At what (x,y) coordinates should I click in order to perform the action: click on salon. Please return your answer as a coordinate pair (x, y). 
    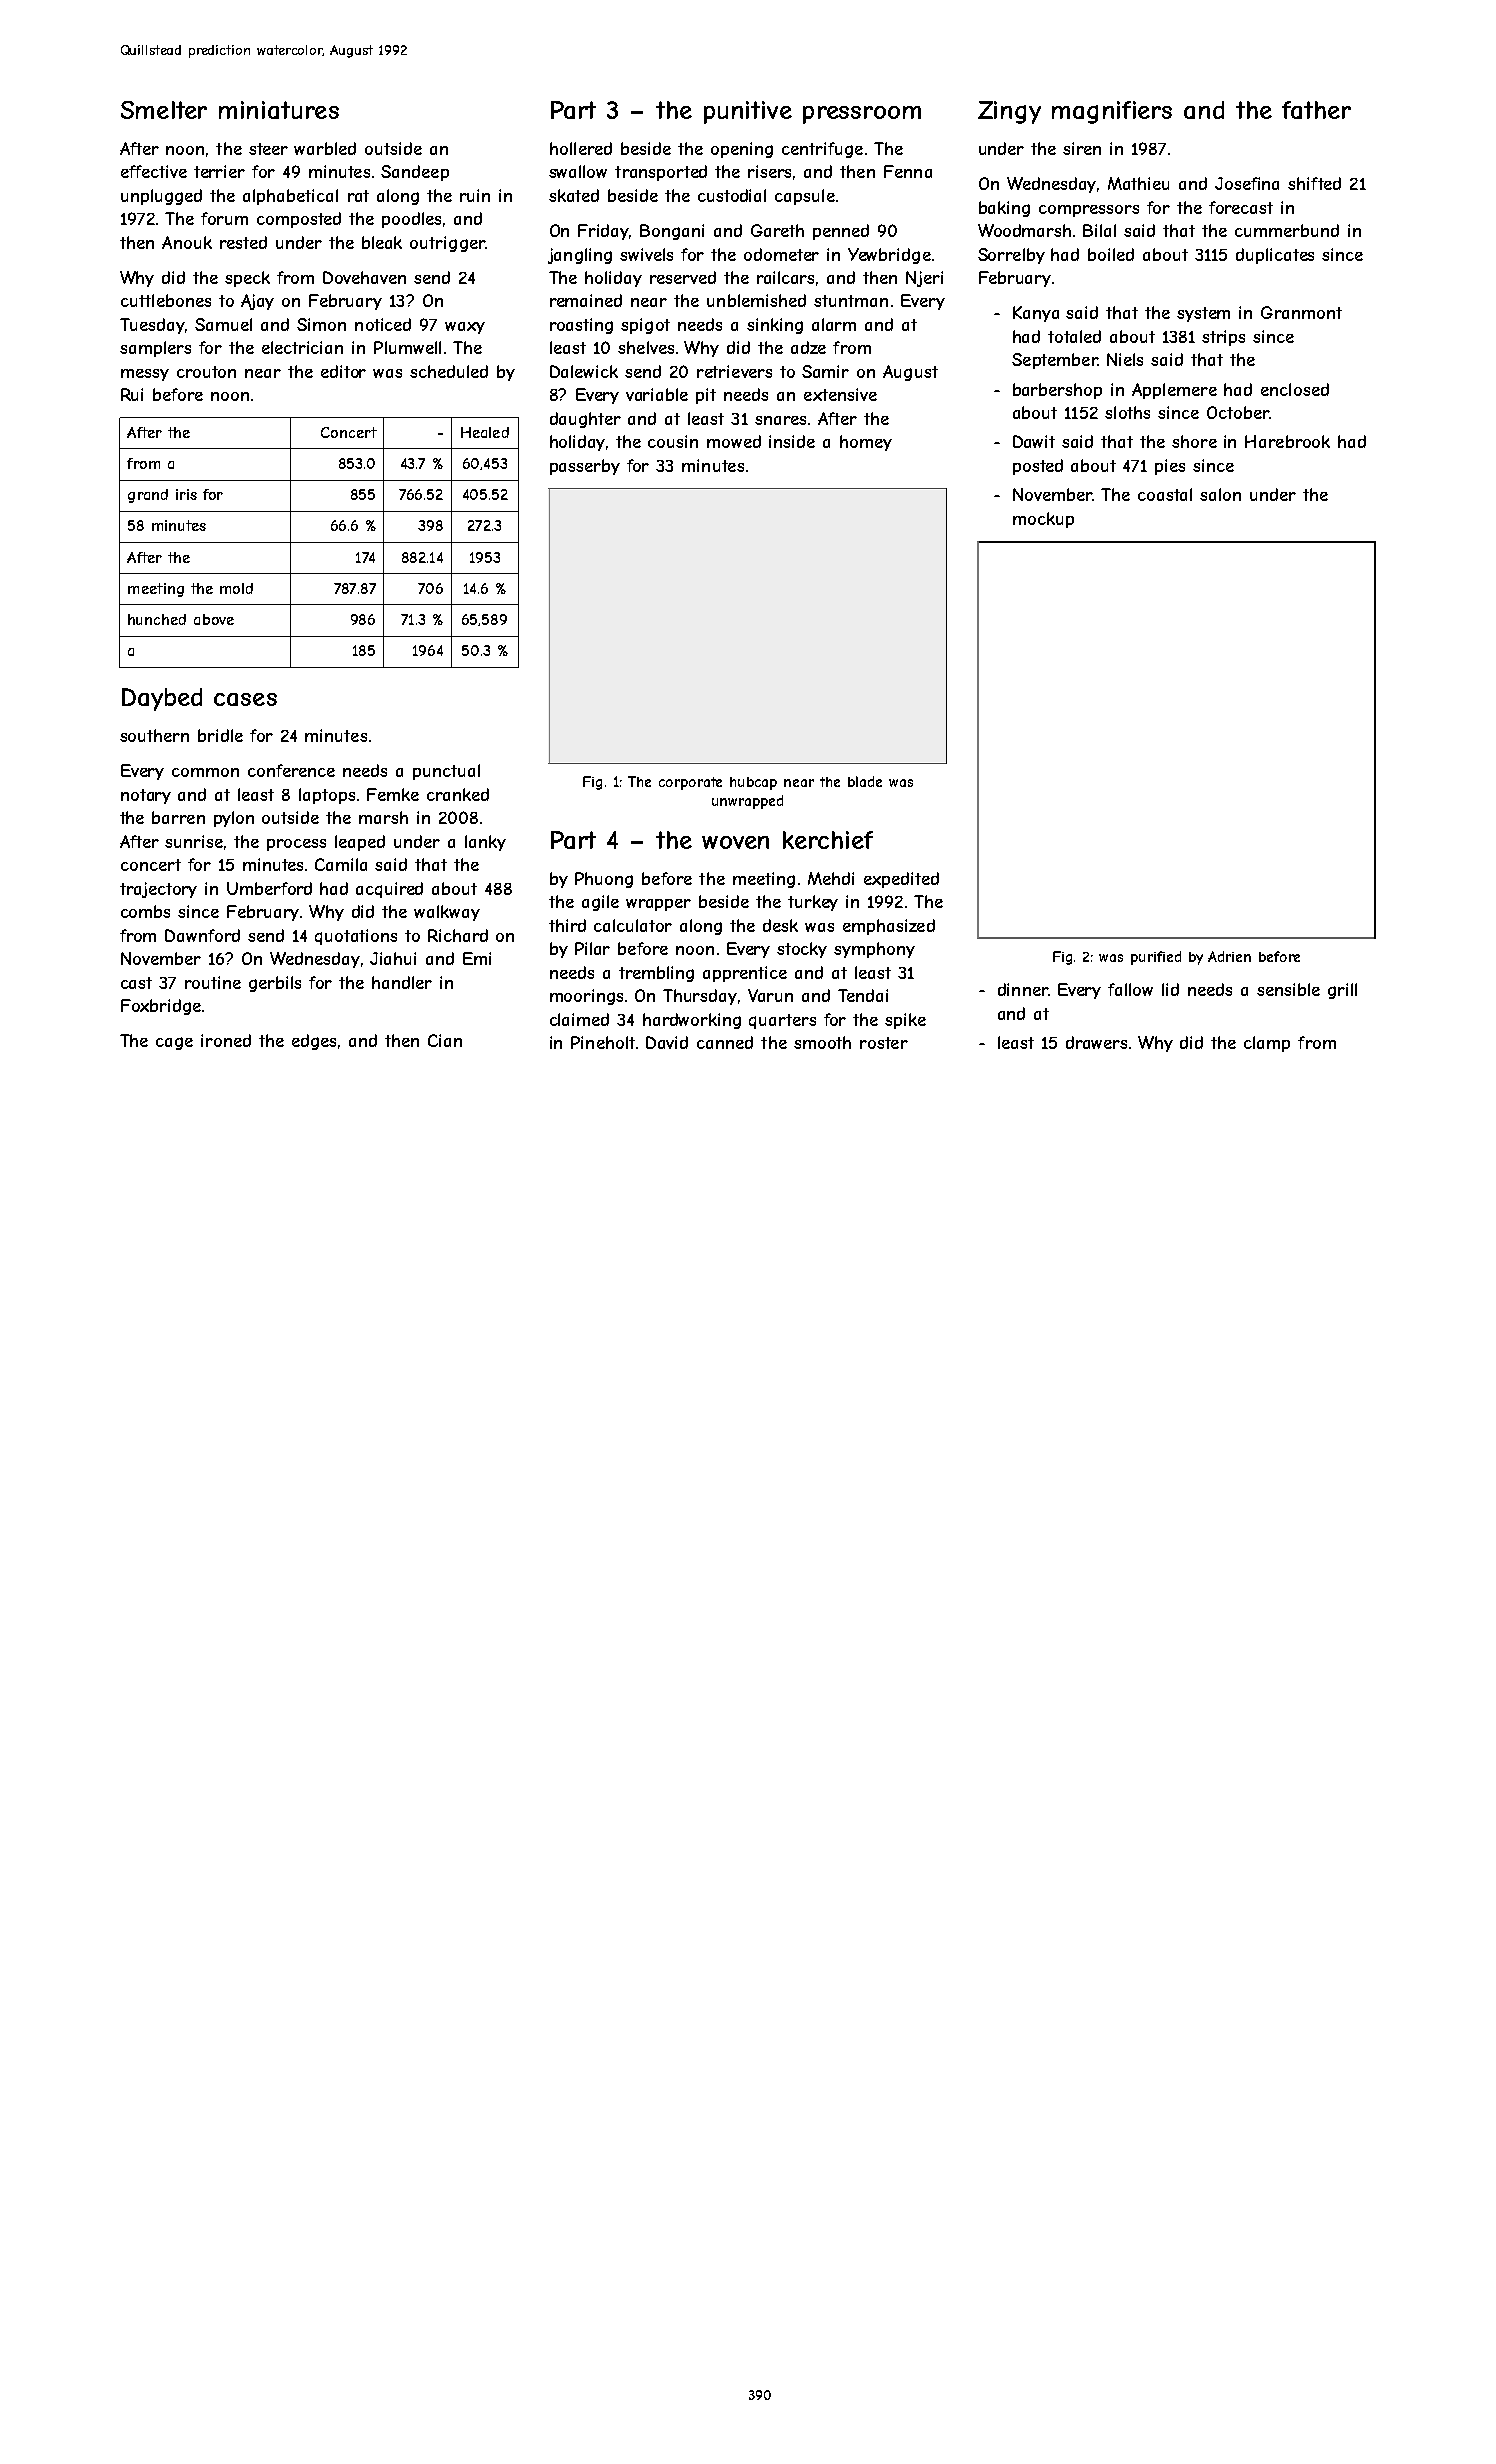
    Looking at the image, I should click on (1220, 494).
